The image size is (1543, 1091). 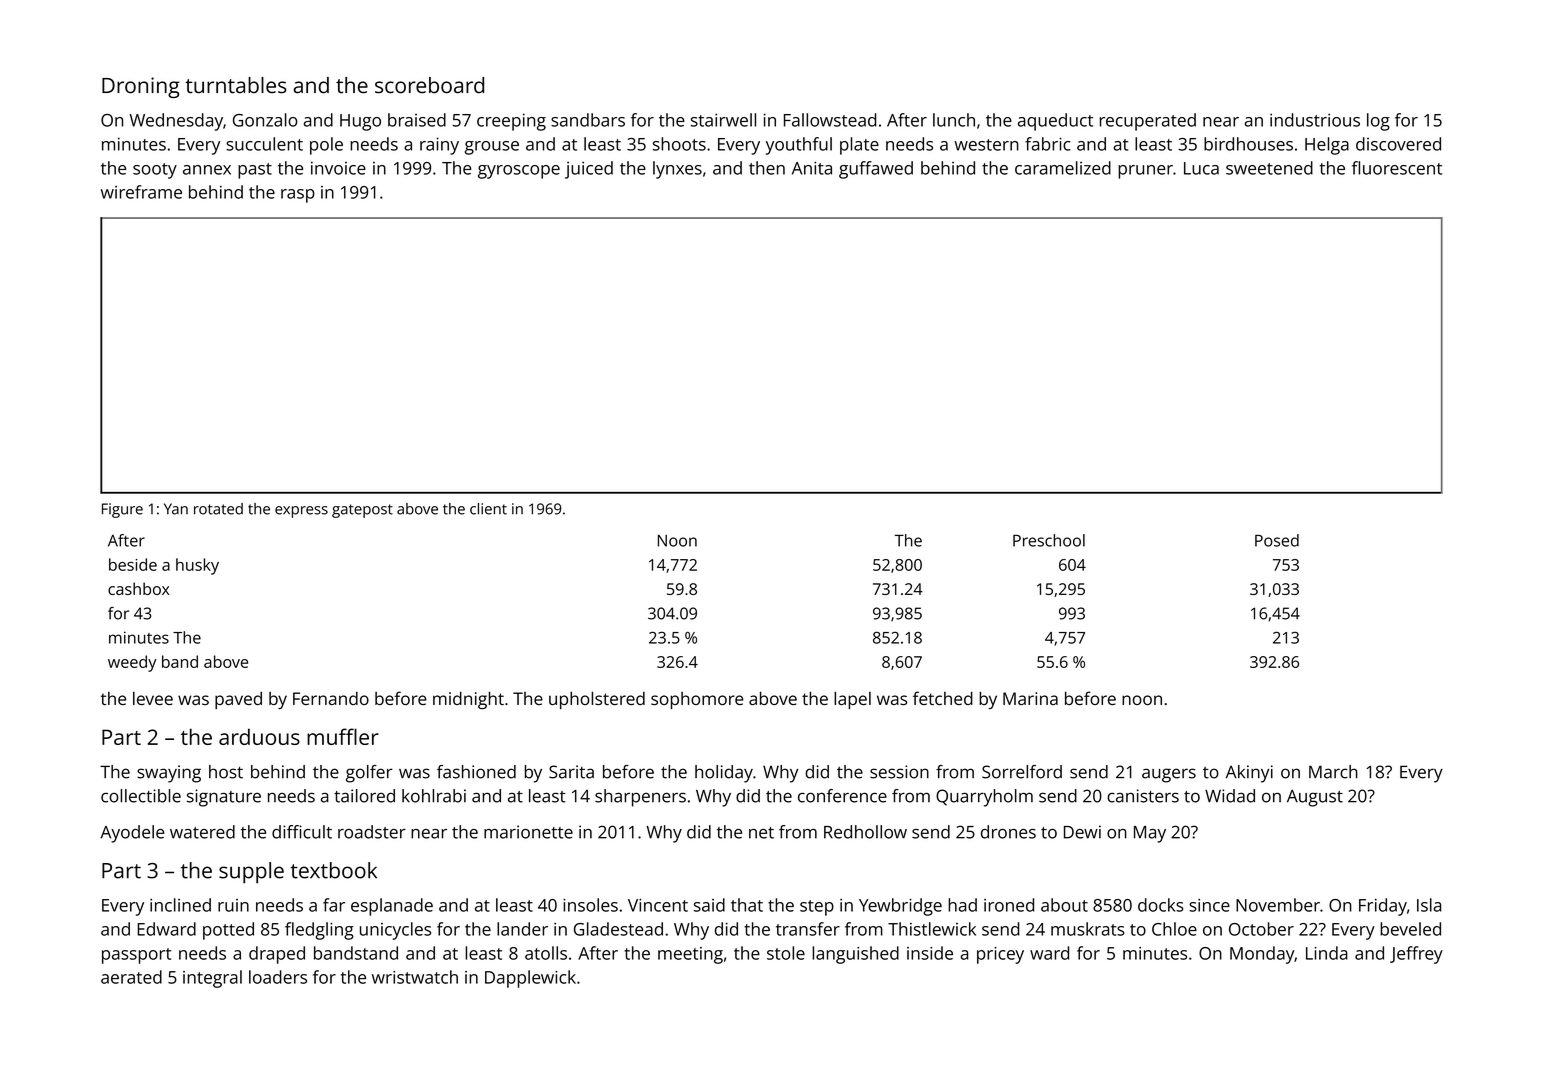 What do you see at coordinates (1315, 120) in the screenshot?
I see `industrious` at bounding box center [1315, 120].
